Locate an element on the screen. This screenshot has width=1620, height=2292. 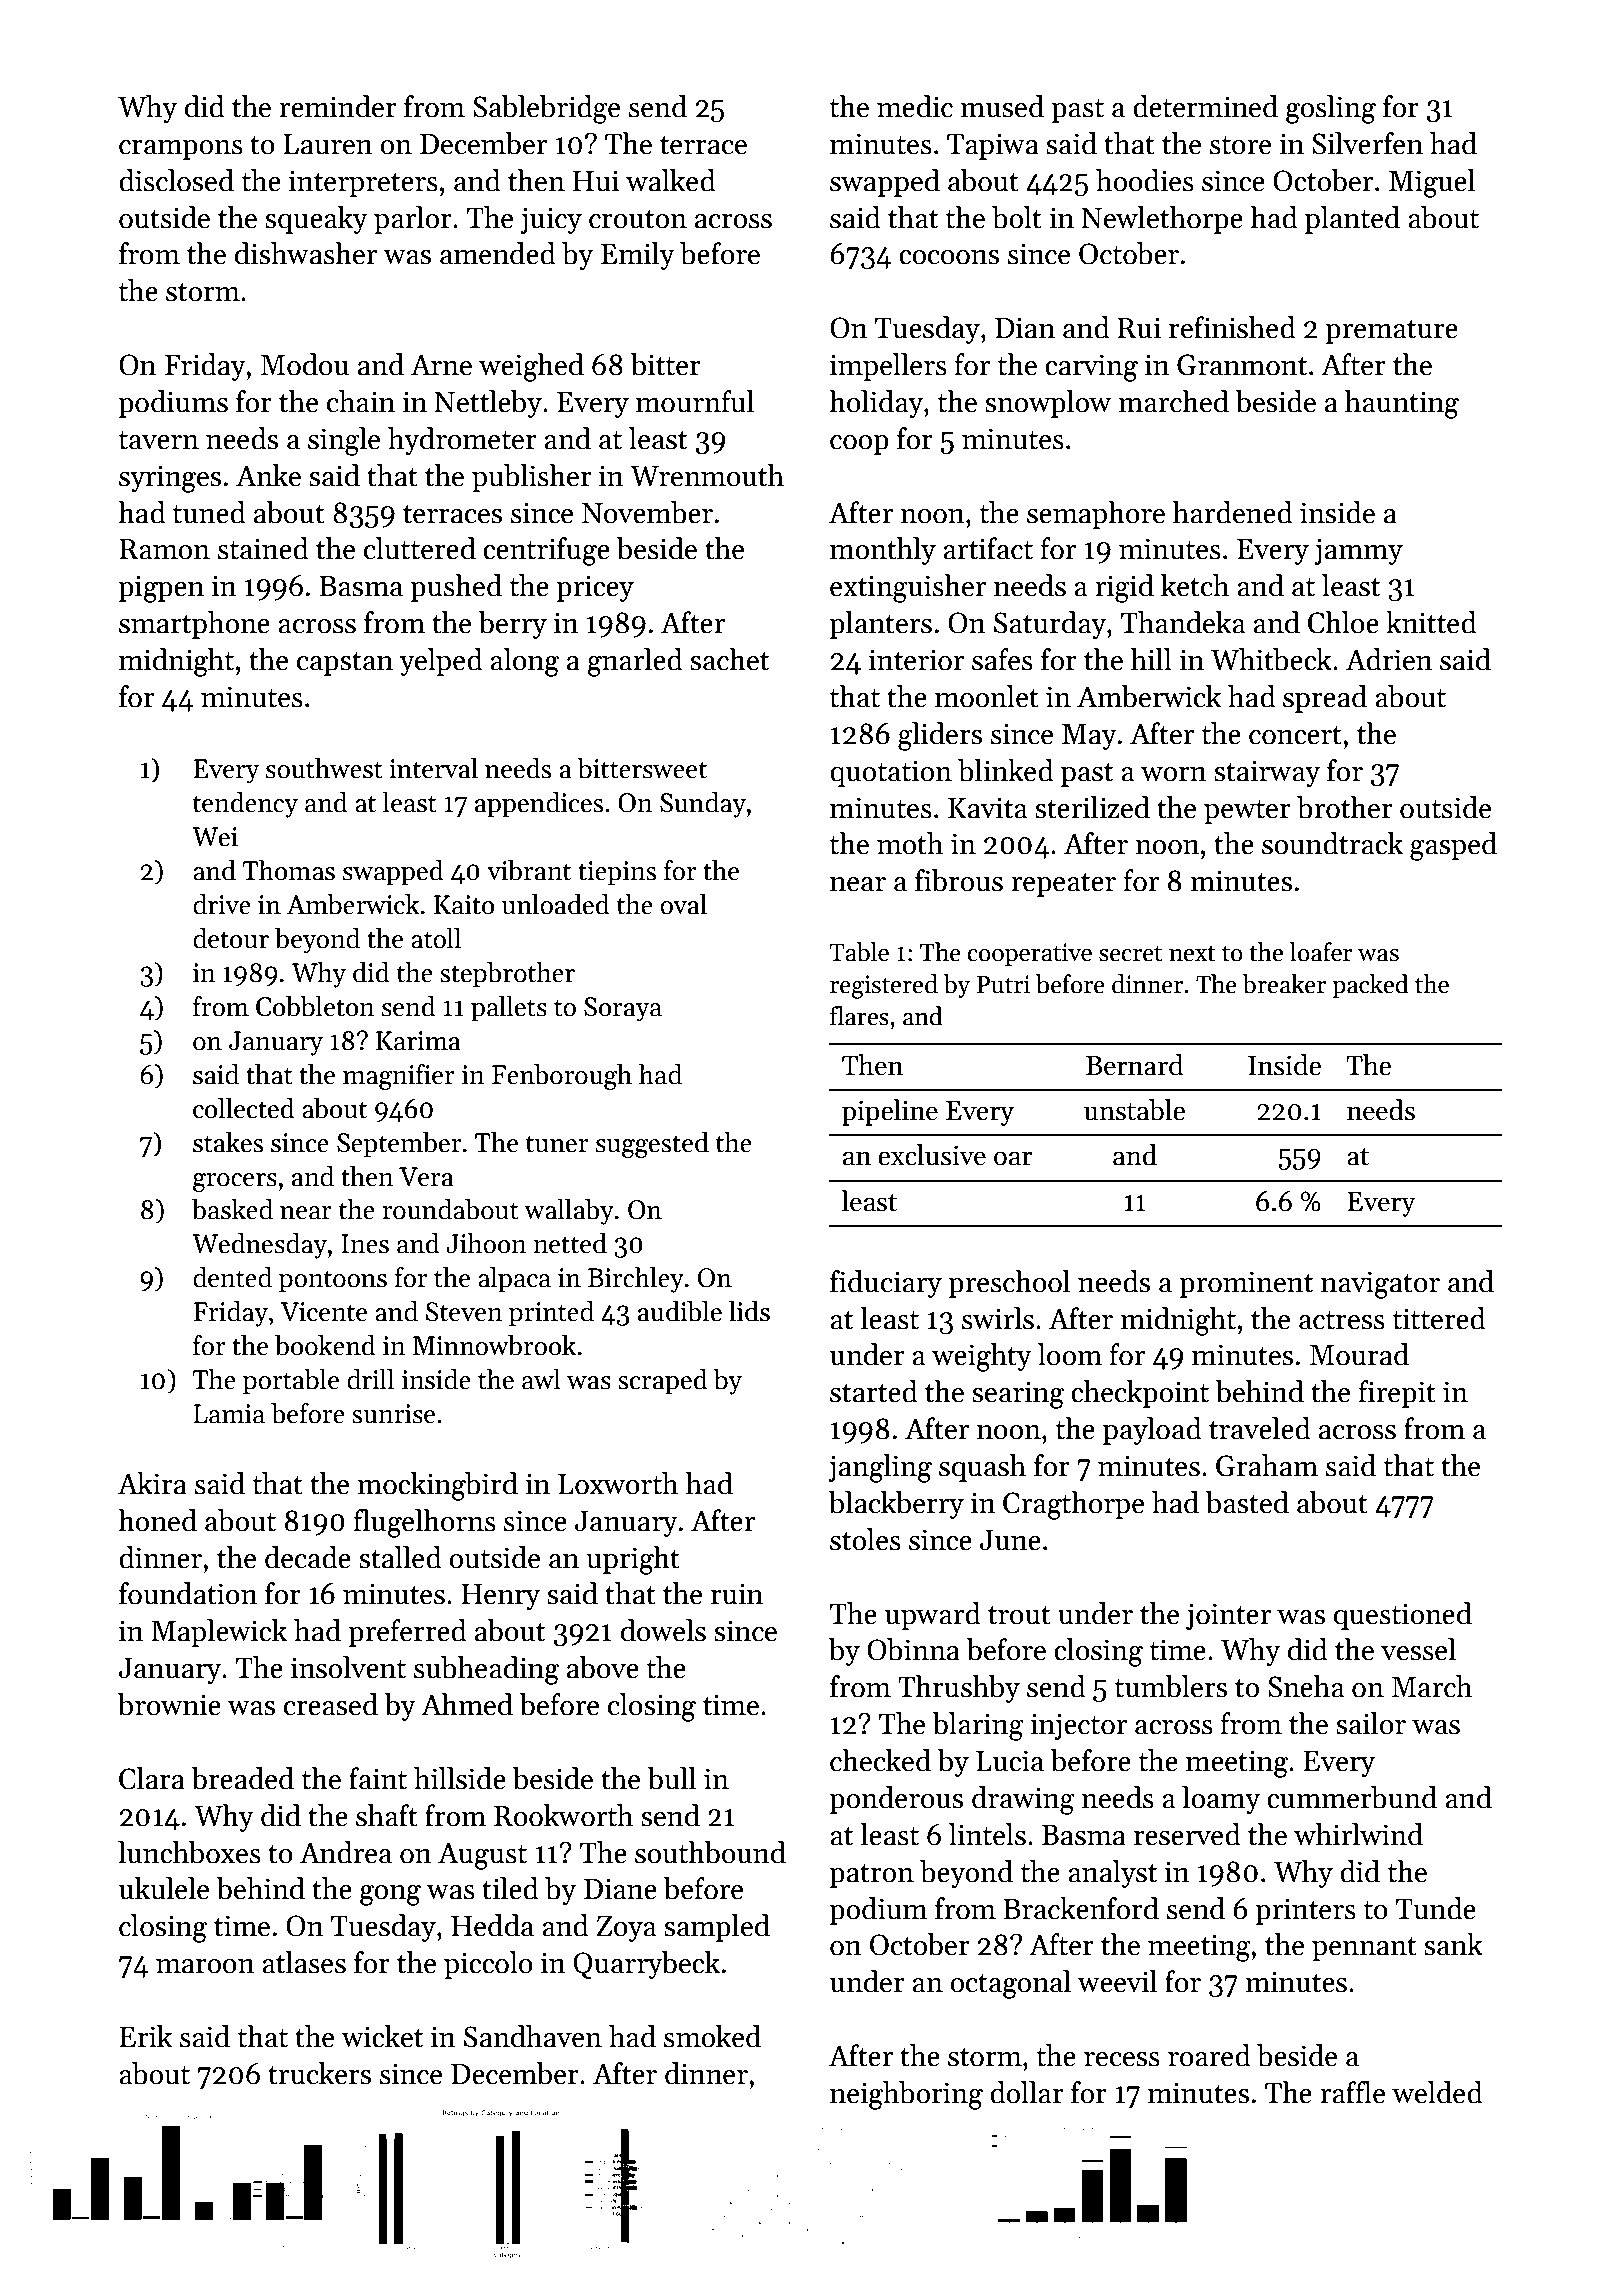
determined is located at coordinates (1205, 106).
